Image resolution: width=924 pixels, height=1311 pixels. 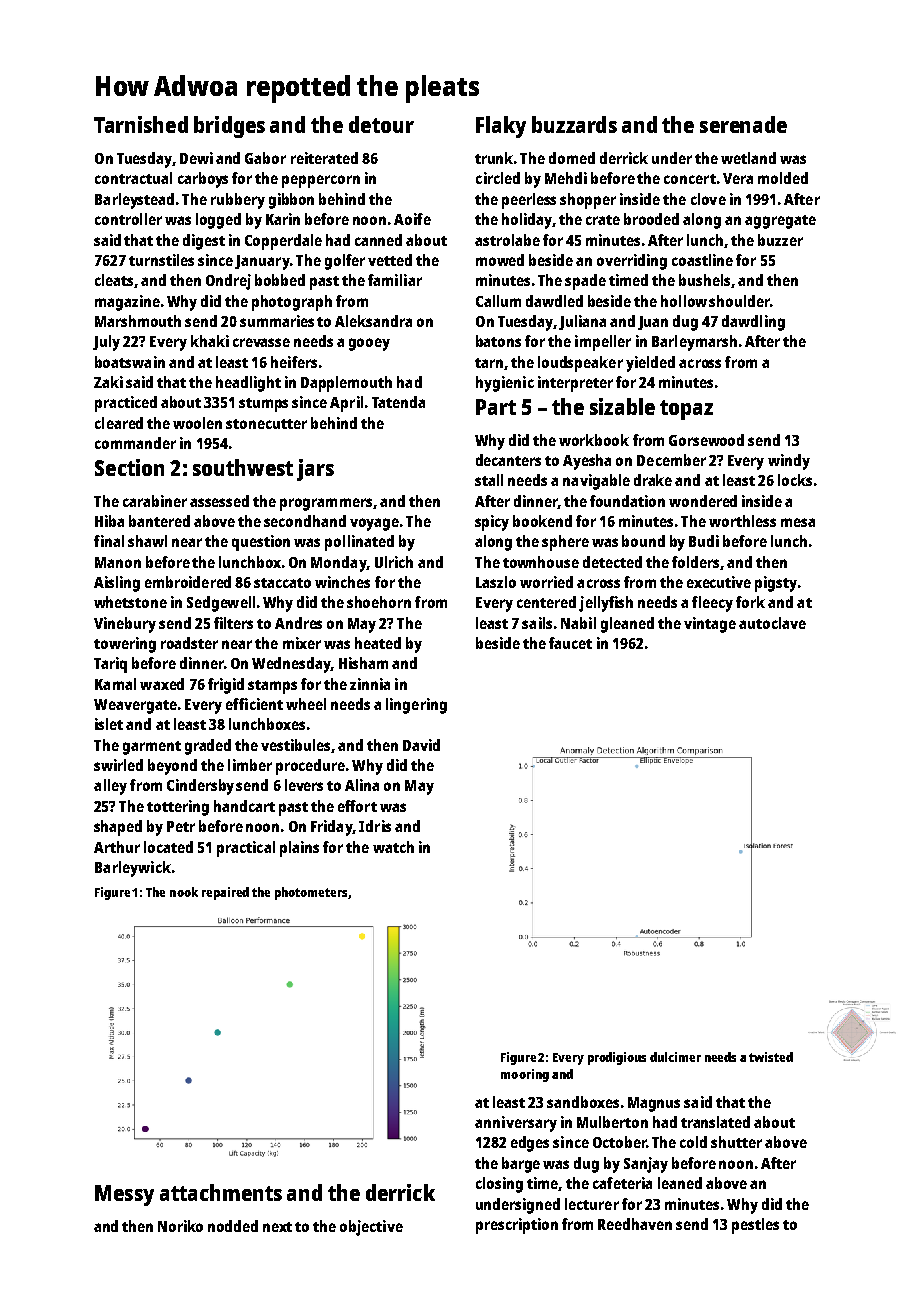 What do you see at coordinates (124, 1195) in the screenshot?
I see `Messy` at bounding box center [124, 1195].
